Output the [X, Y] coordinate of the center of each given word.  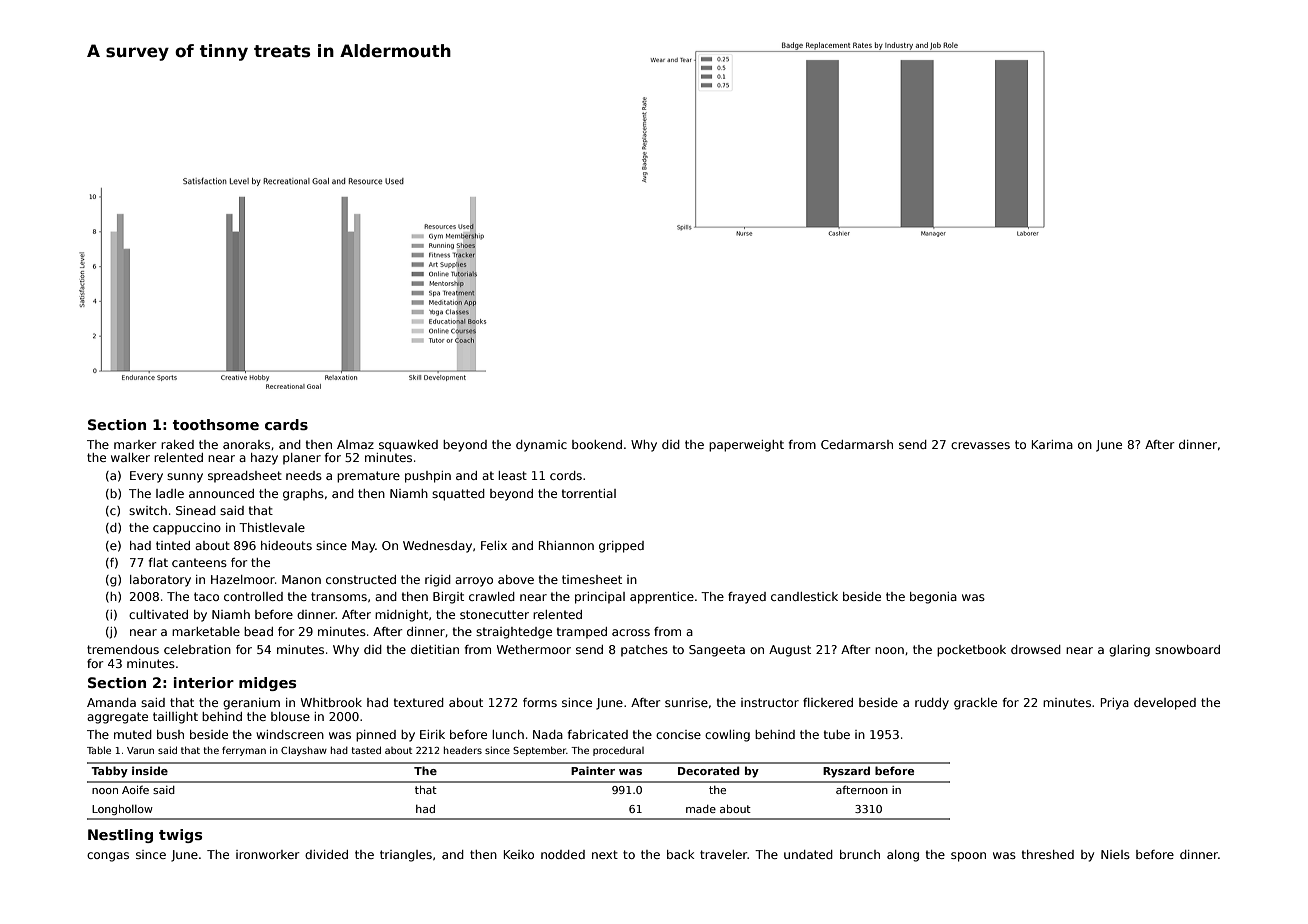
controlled [253, 596]
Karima [1052, 444]
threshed [1048, 854]
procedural [618, 751]
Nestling [120, 836]
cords [566, 475]
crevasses [980, 445]
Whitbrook [331, 702]
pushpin [428, 477]
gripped [621, 547]
